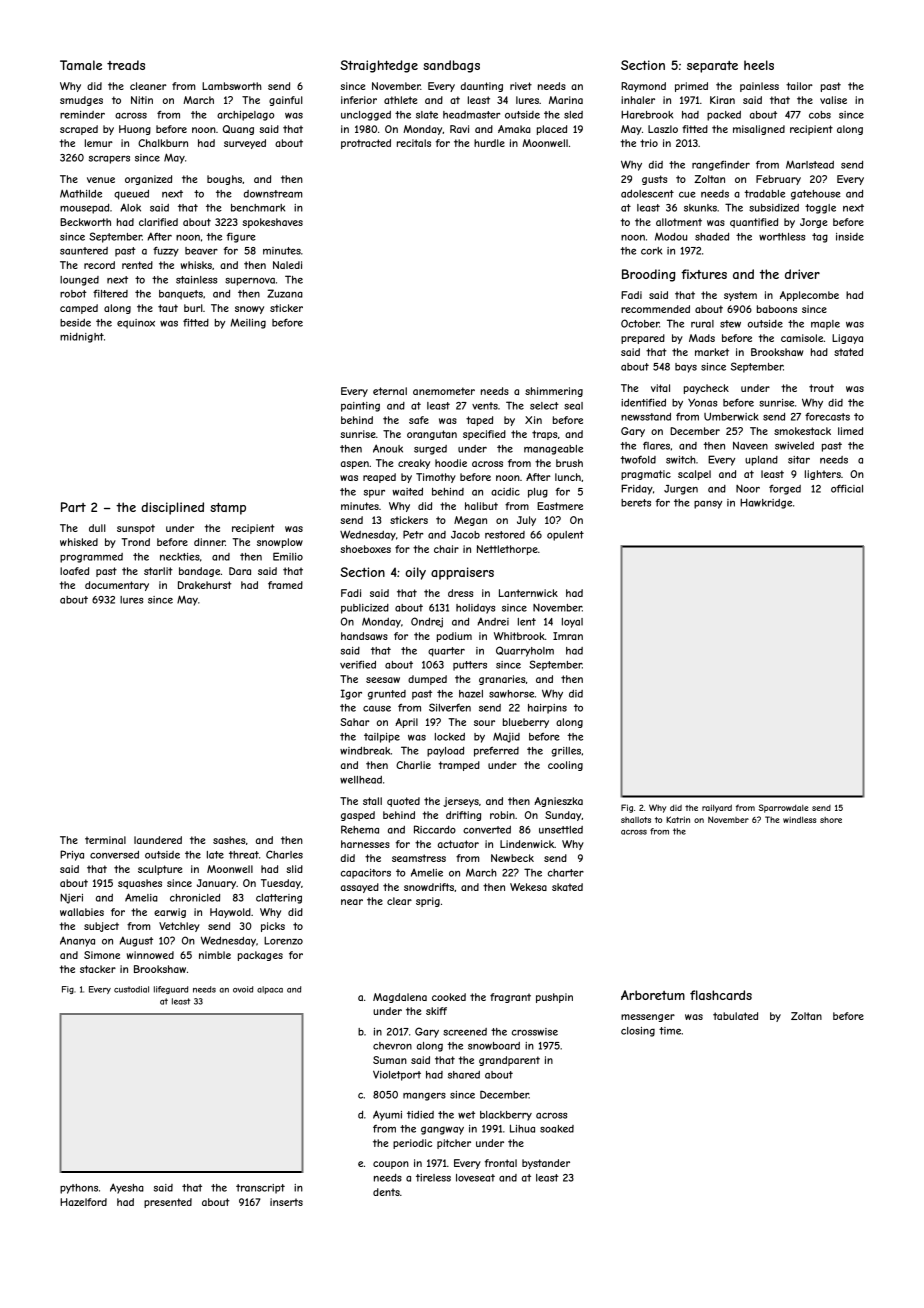 The image size is (924, 1308). I want to click on terminal, so click(105, 840).
